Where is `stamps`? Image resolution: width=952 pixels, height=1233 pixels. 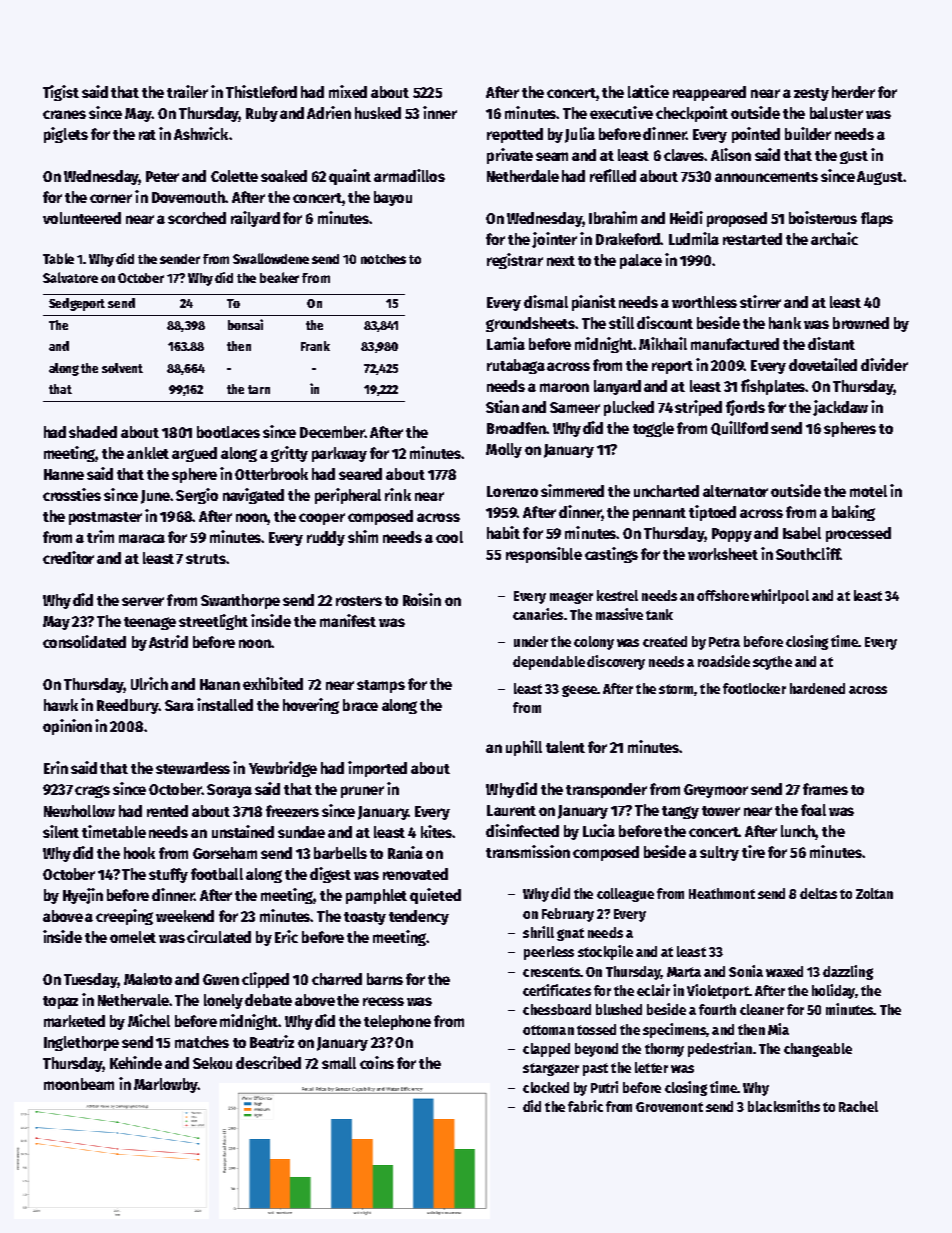 stamps is located at coordinates (381, 686).
